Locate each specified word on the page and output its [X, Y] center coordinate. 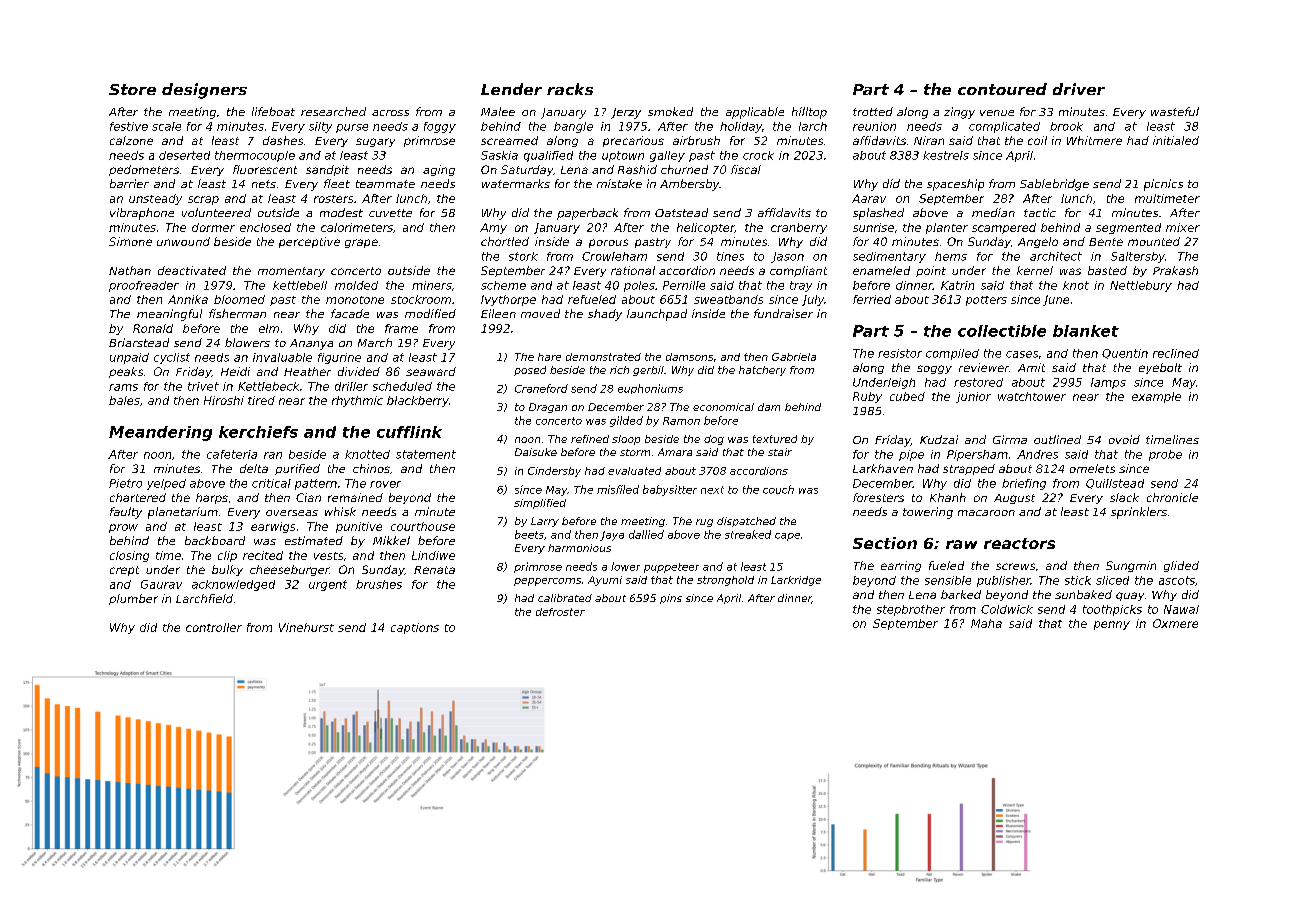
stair [780, 452]
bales [124, 400]
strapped [969, 469]
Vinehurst [306, 627]
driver [1079, 89]
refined [590, 439]
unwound [183, 241]
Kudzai [939, 439]
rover [385, 484]
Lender [511, 89]
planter [947, 228]
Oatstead [681, 212]
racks [570, 89]
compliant [798, 271]
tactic [1040, 212]
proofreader [144, 286]
